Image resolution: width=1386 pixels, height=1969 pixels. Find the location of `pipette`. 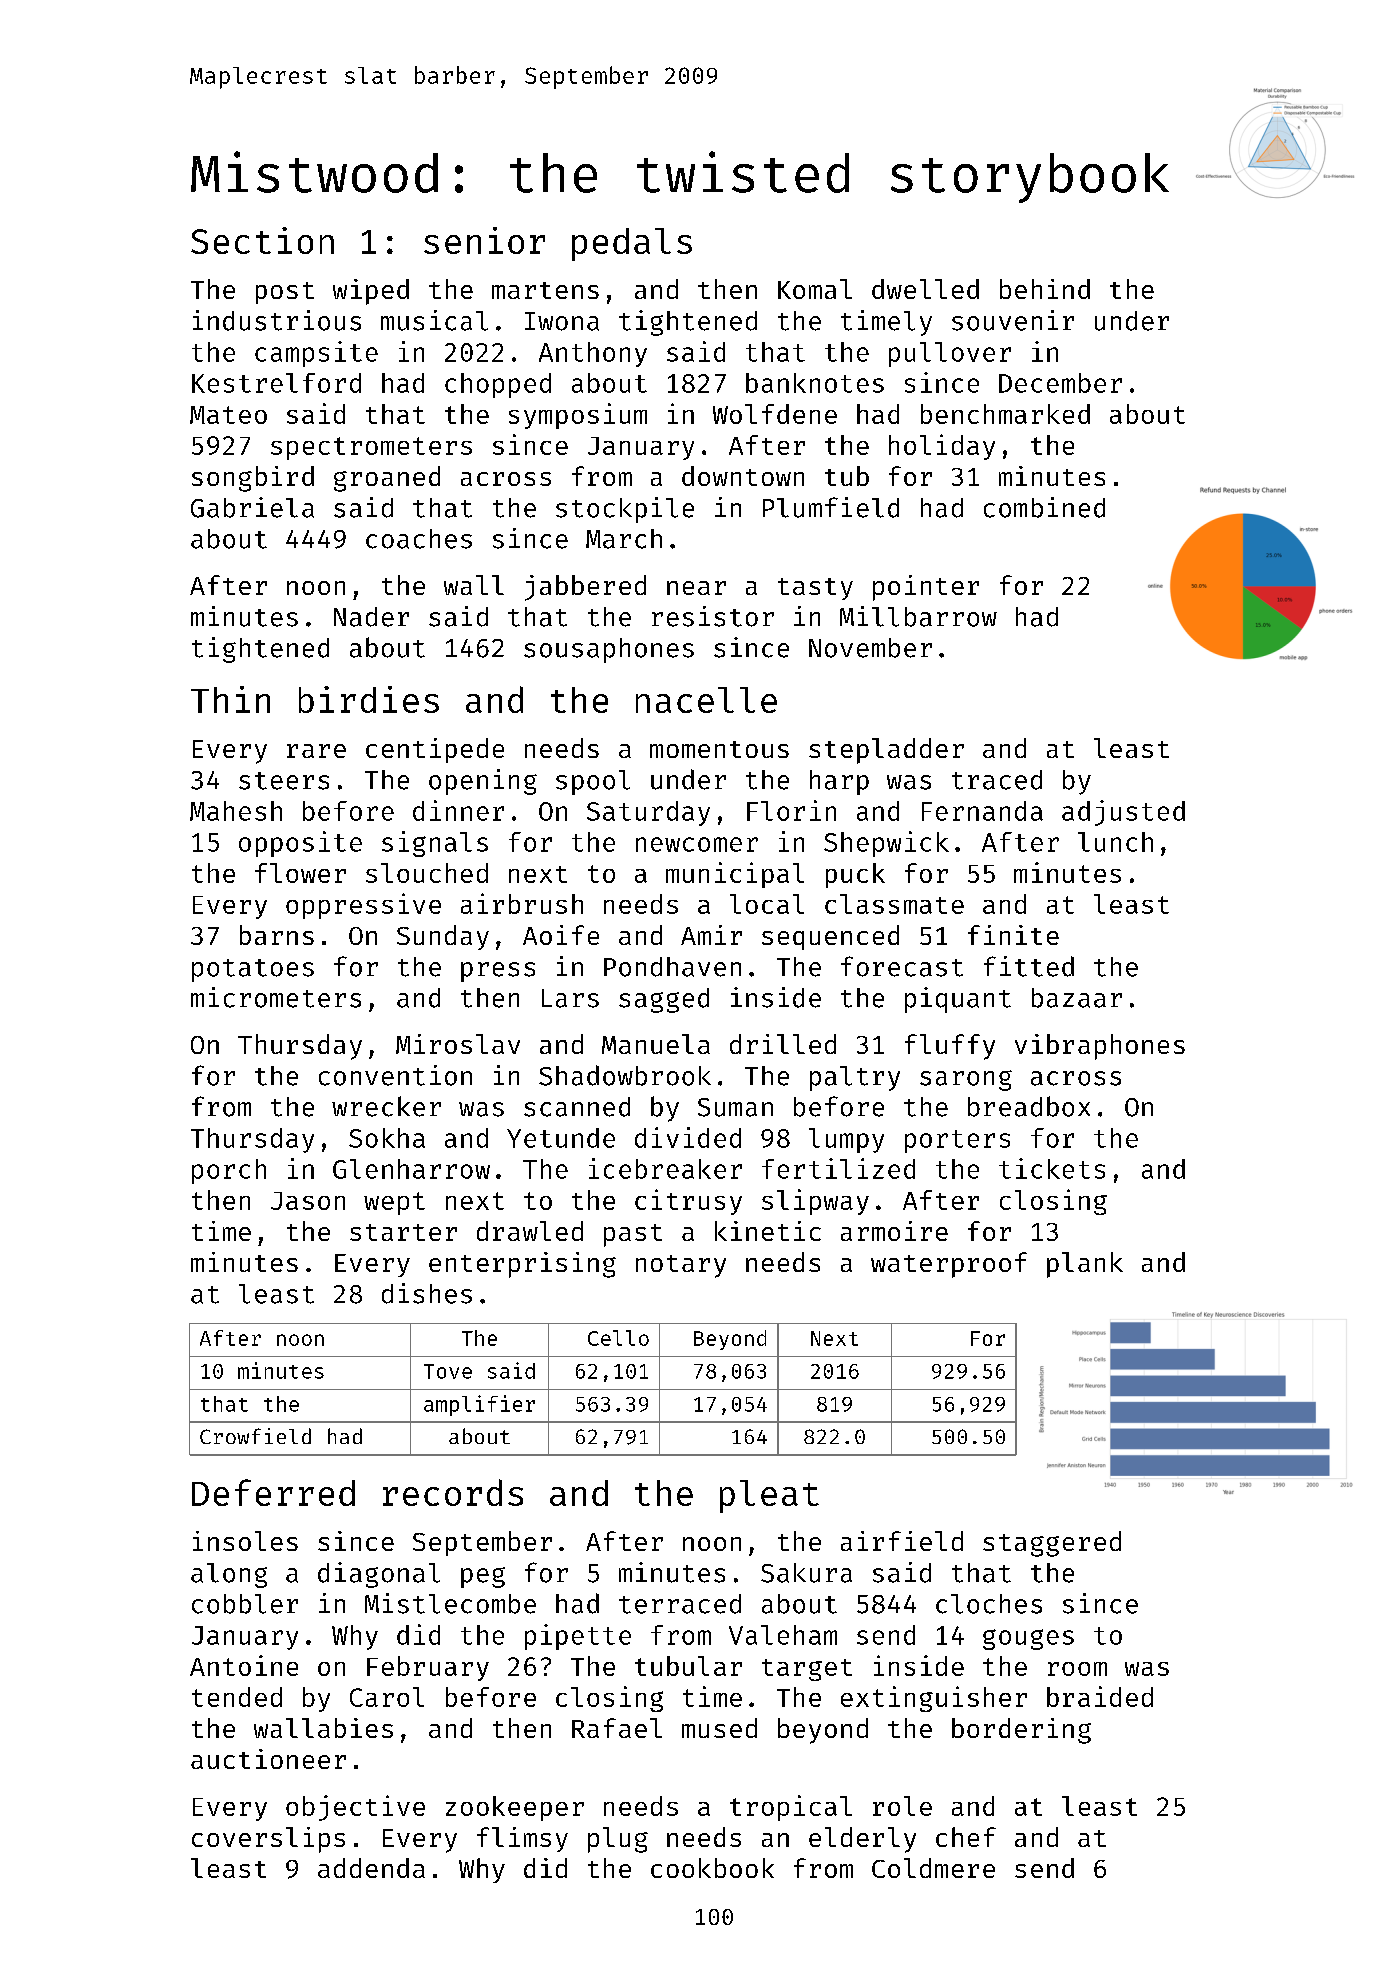

pipette is located at coordinates (578, 1637).
